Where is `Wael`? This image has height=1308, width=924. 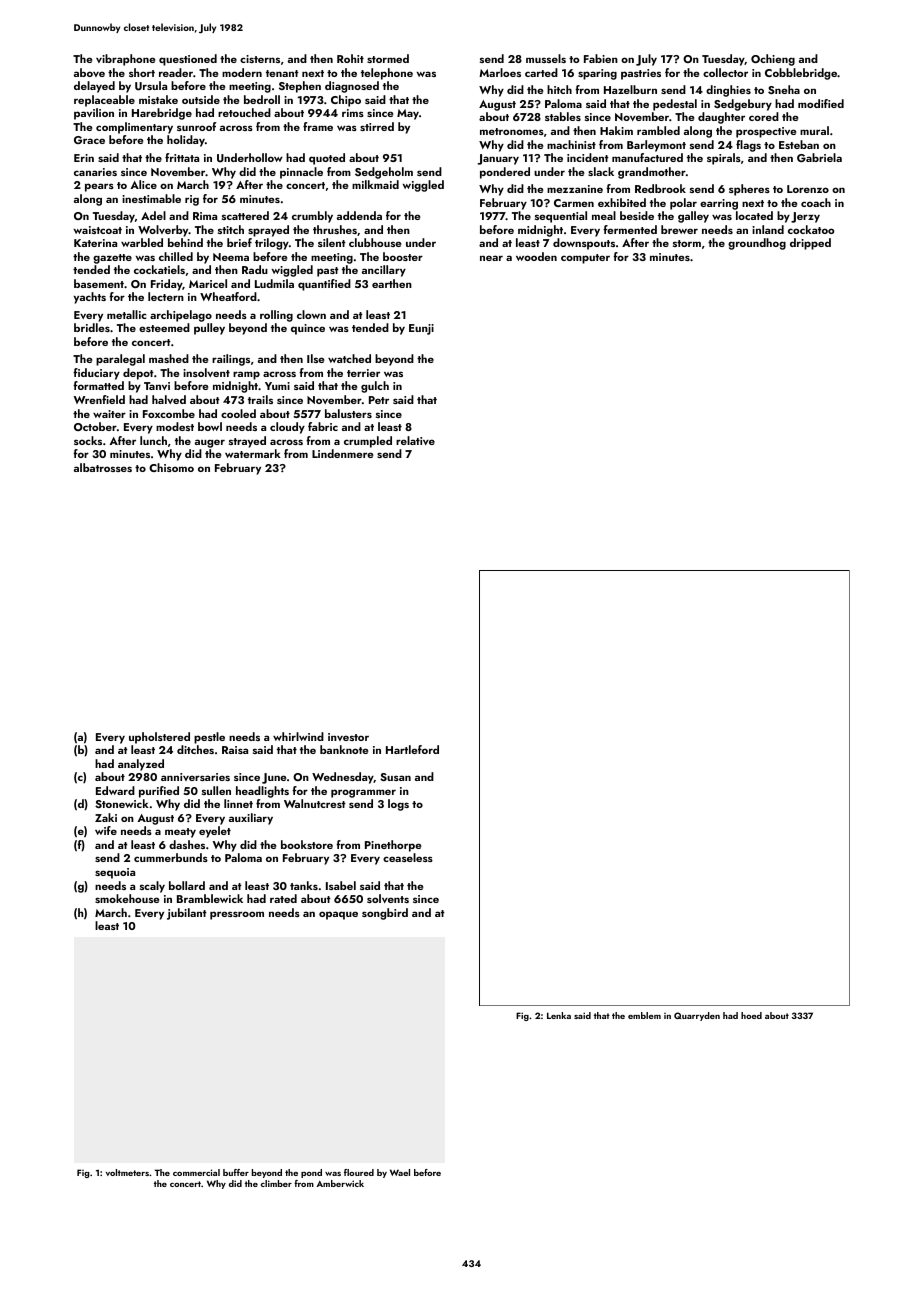 Wael is located at coordinates (400, 1172).
